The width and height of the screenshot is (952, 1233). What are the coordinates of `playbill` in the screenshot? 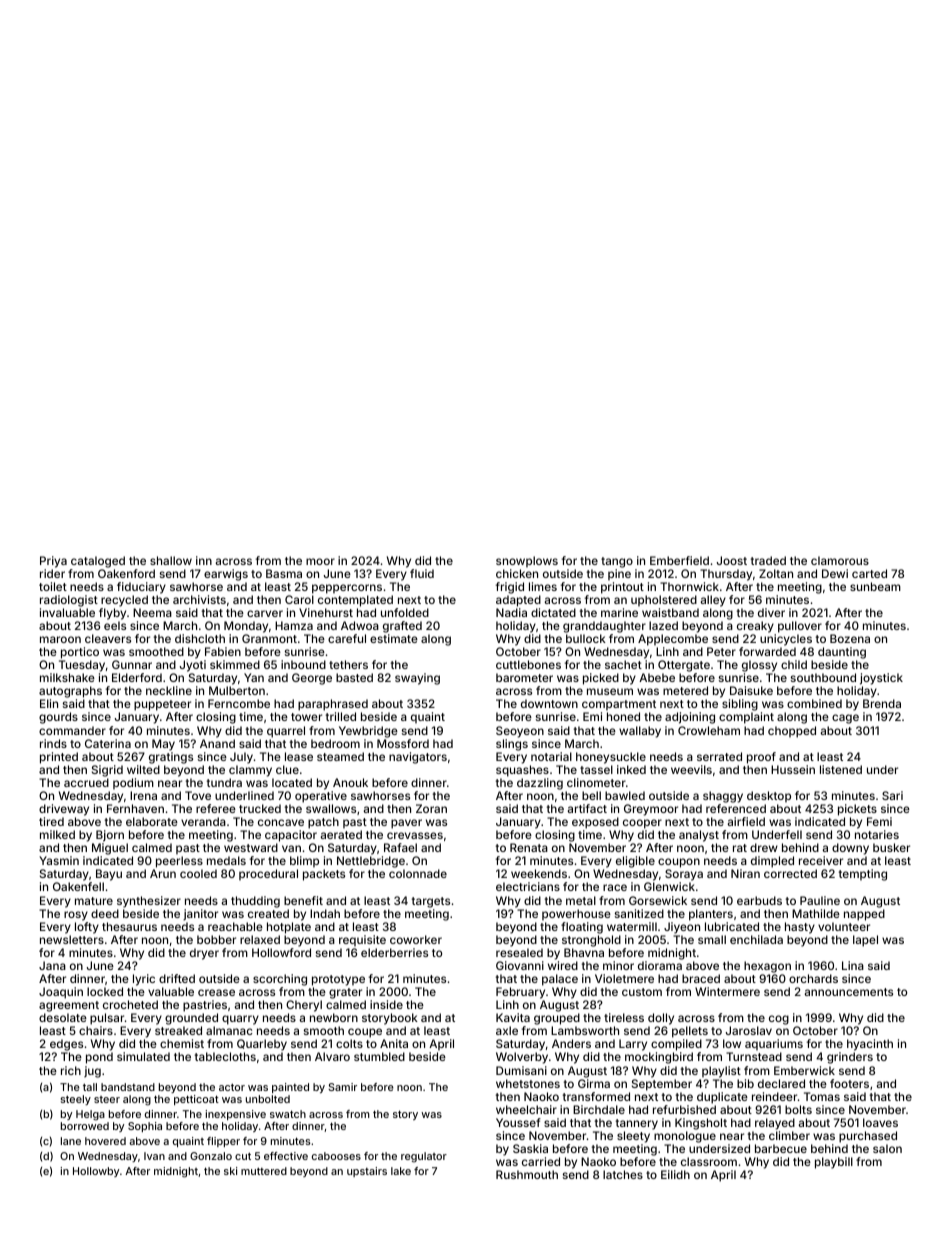 It's located at (834, 1163).
